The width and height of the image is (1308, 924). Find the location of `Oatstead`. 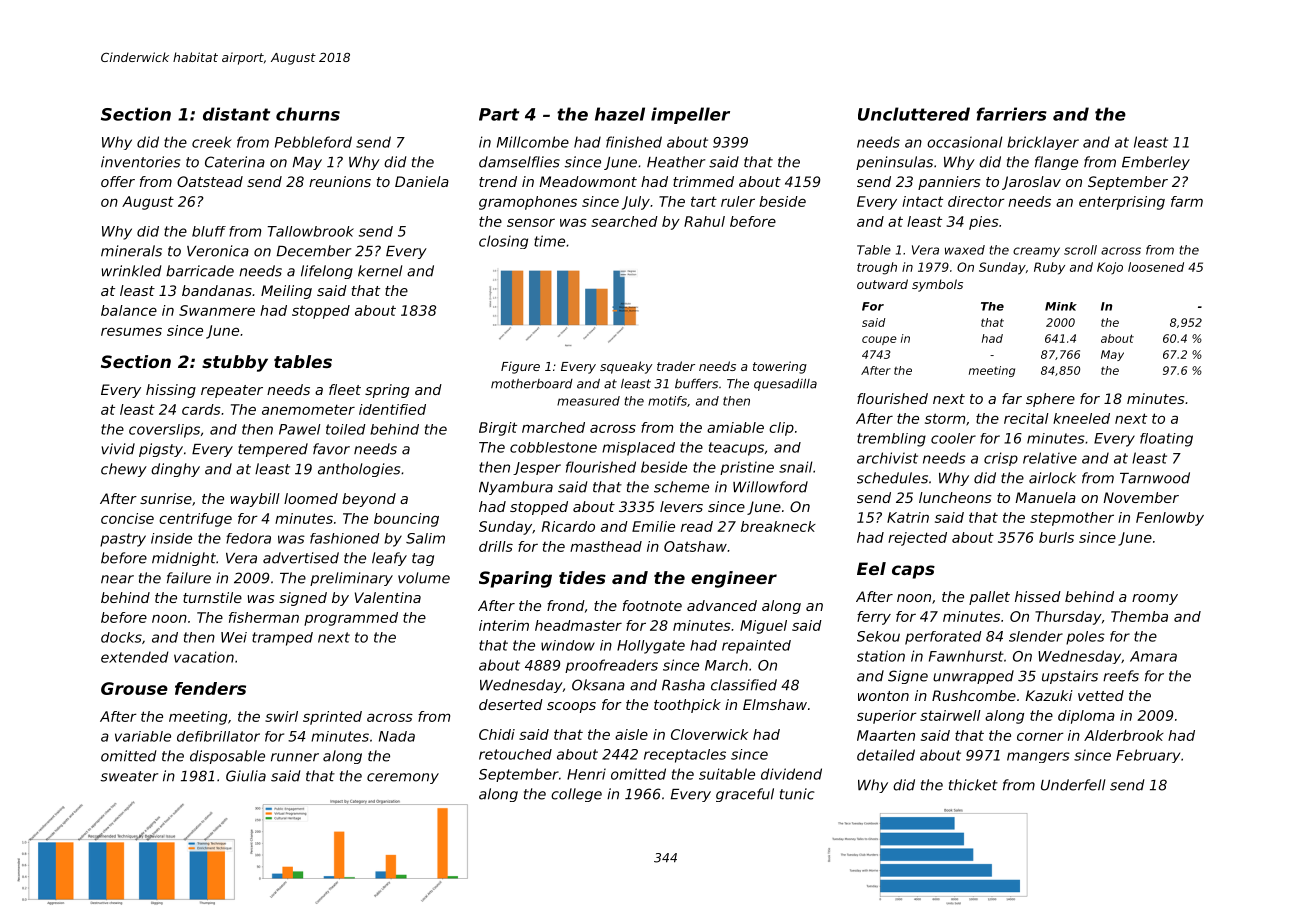

Oatstead is located at coordinates (210, 181).
